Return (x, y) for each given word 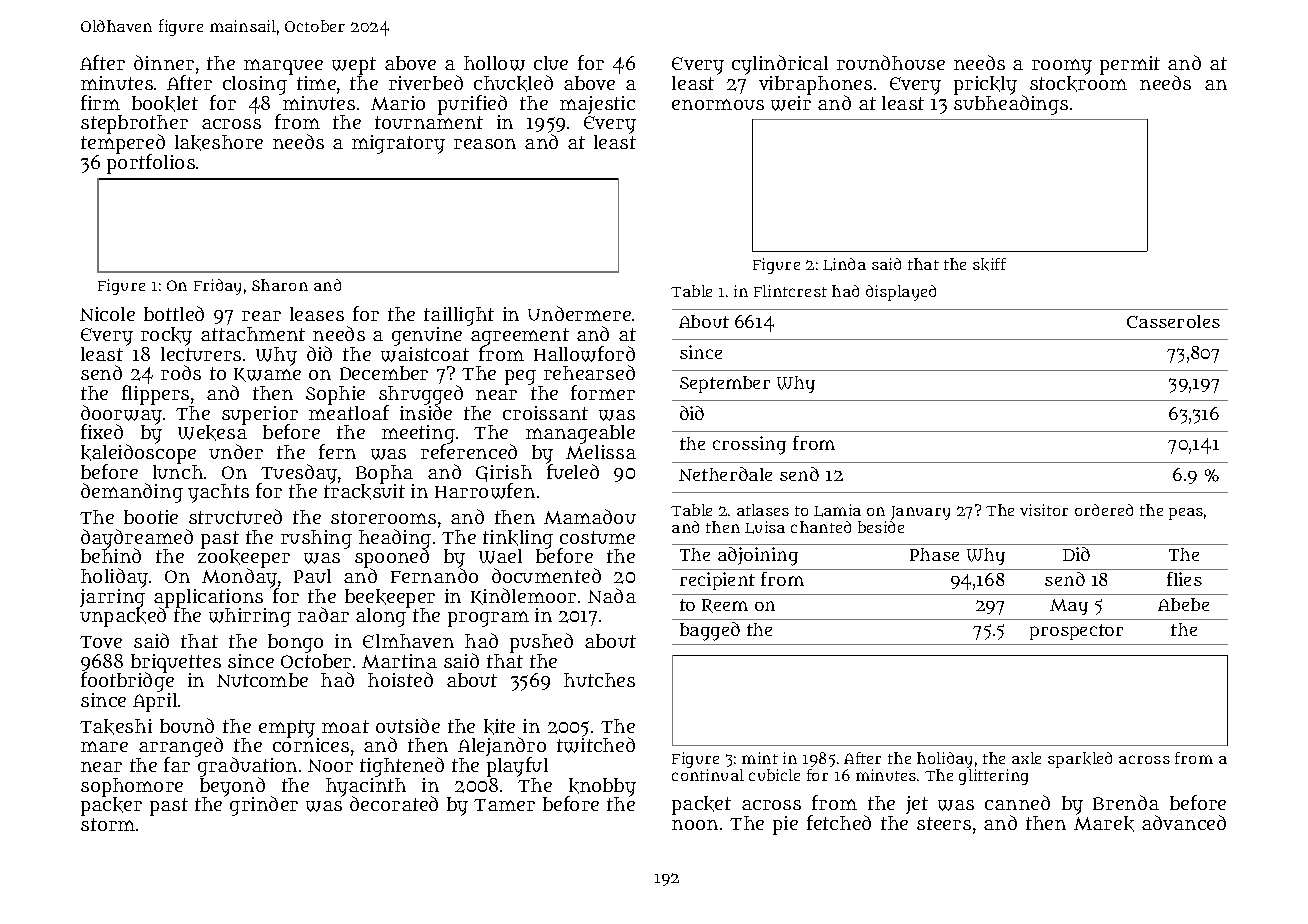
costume (597, 537)
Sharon (280, 285)
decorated (394, 804)
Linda (844, 264)
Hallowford (584, 354)
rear (261, 316)
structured (235, 516)
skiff (989, 264)
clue (551, 63)
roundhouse (891, 62)
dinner (164, 62)
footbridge (127, 682)
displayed (901, 293)
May (1069, 607)
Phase (934, 554)
